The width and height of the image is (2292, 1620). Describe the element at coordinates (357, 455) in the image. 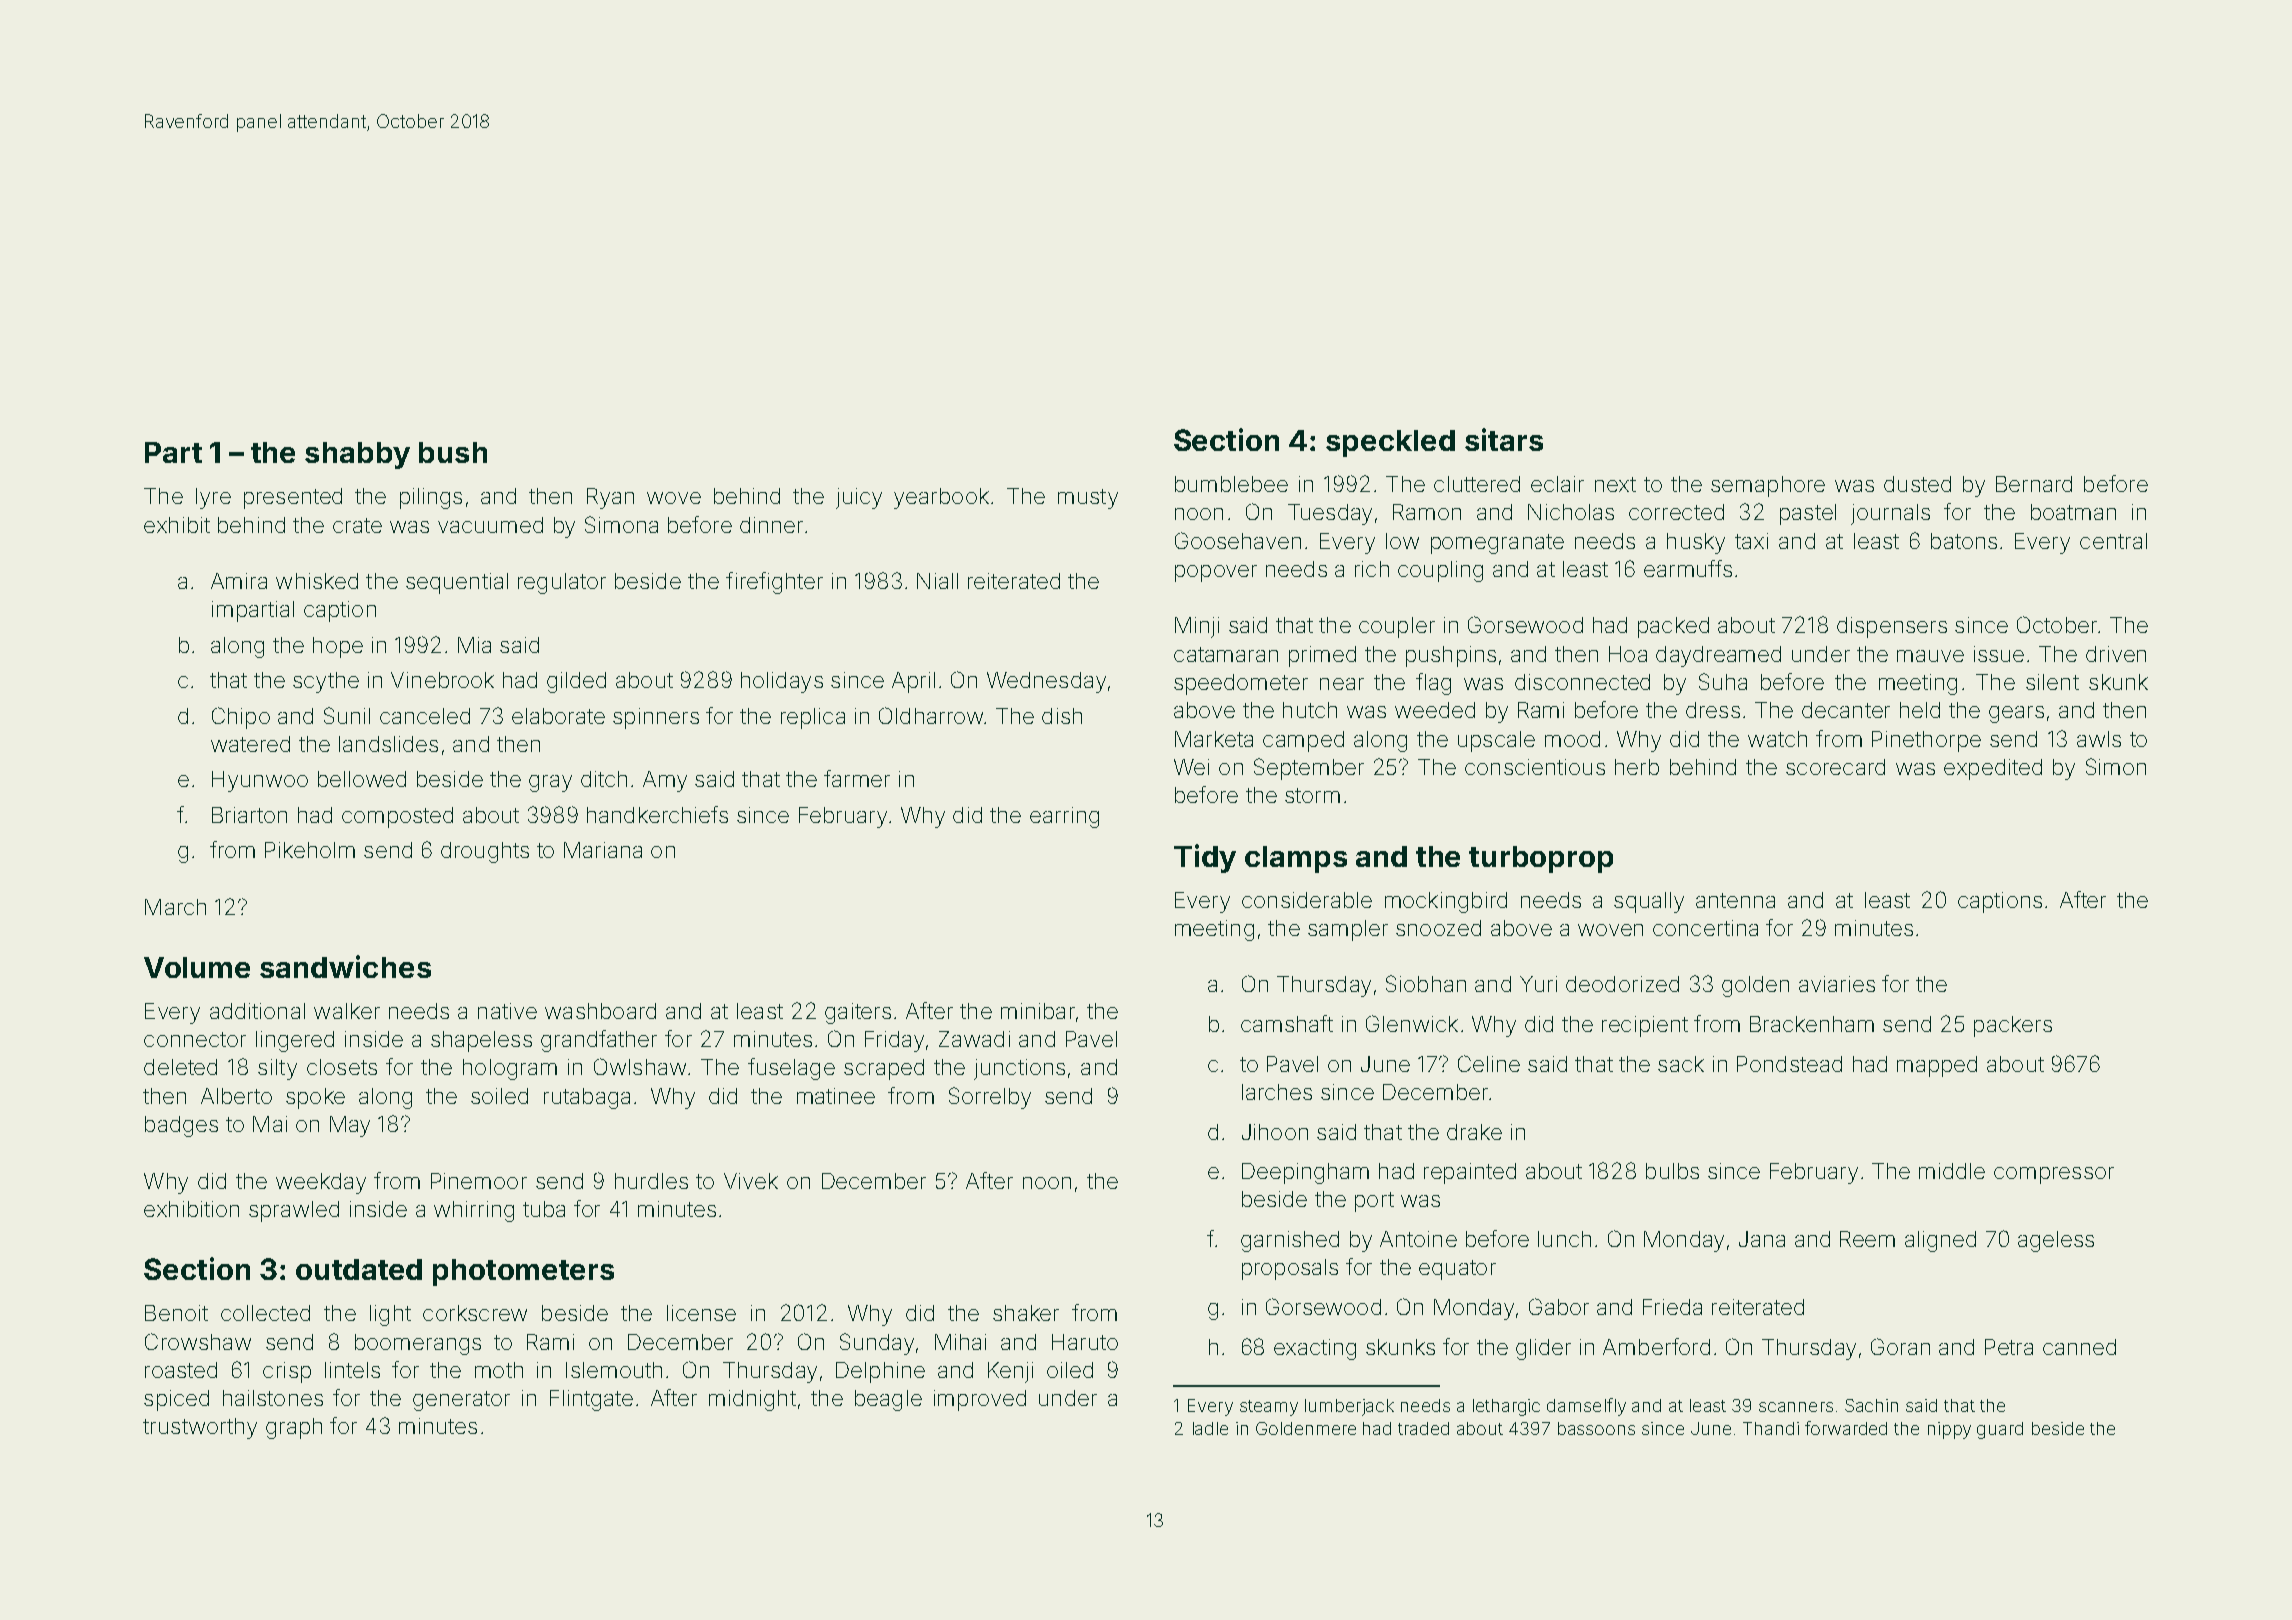

I see `shabby` at that location.
